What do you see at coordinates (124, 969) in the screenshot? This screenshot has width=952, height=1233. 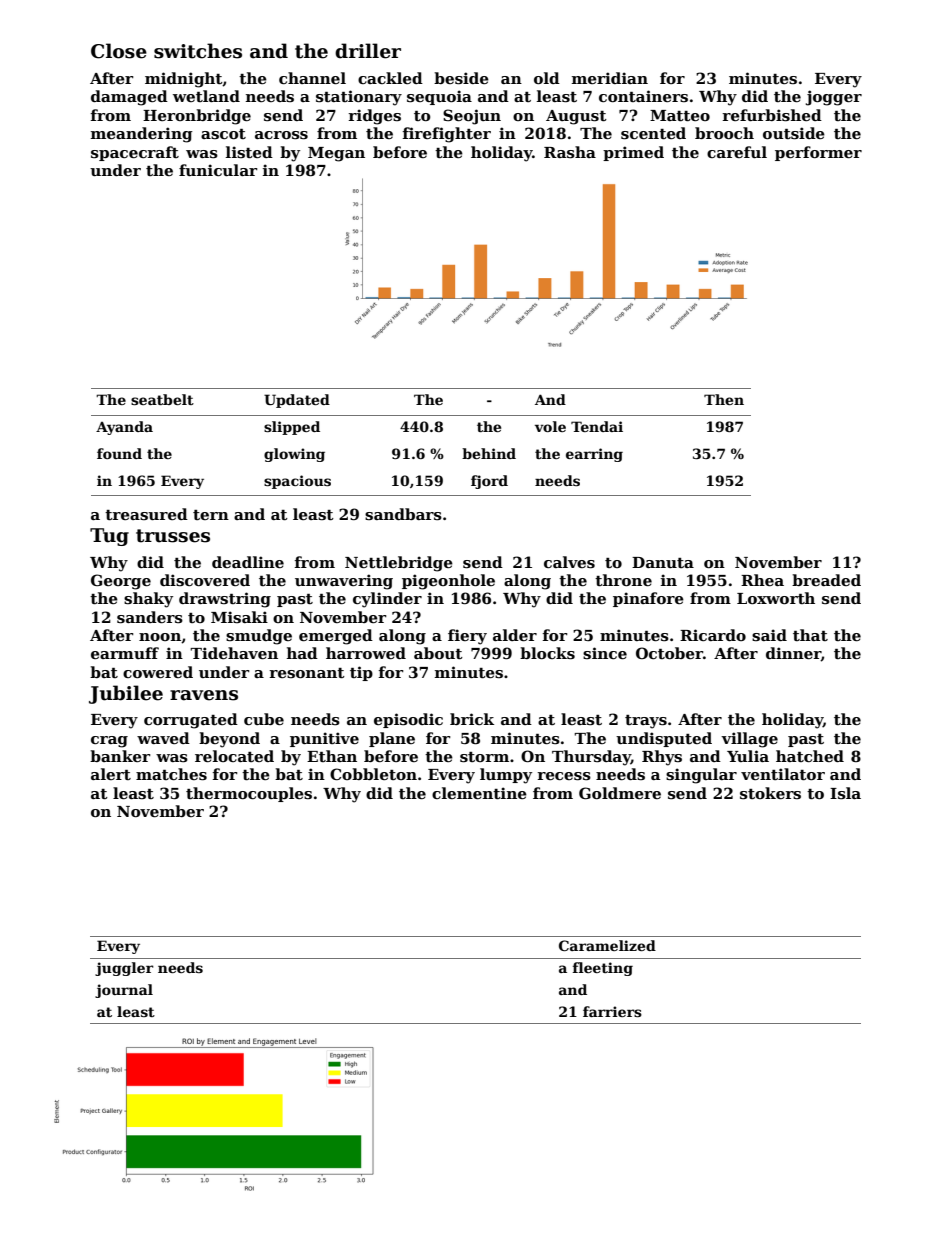 I see `juggler` at bounding box center [124, 969].
